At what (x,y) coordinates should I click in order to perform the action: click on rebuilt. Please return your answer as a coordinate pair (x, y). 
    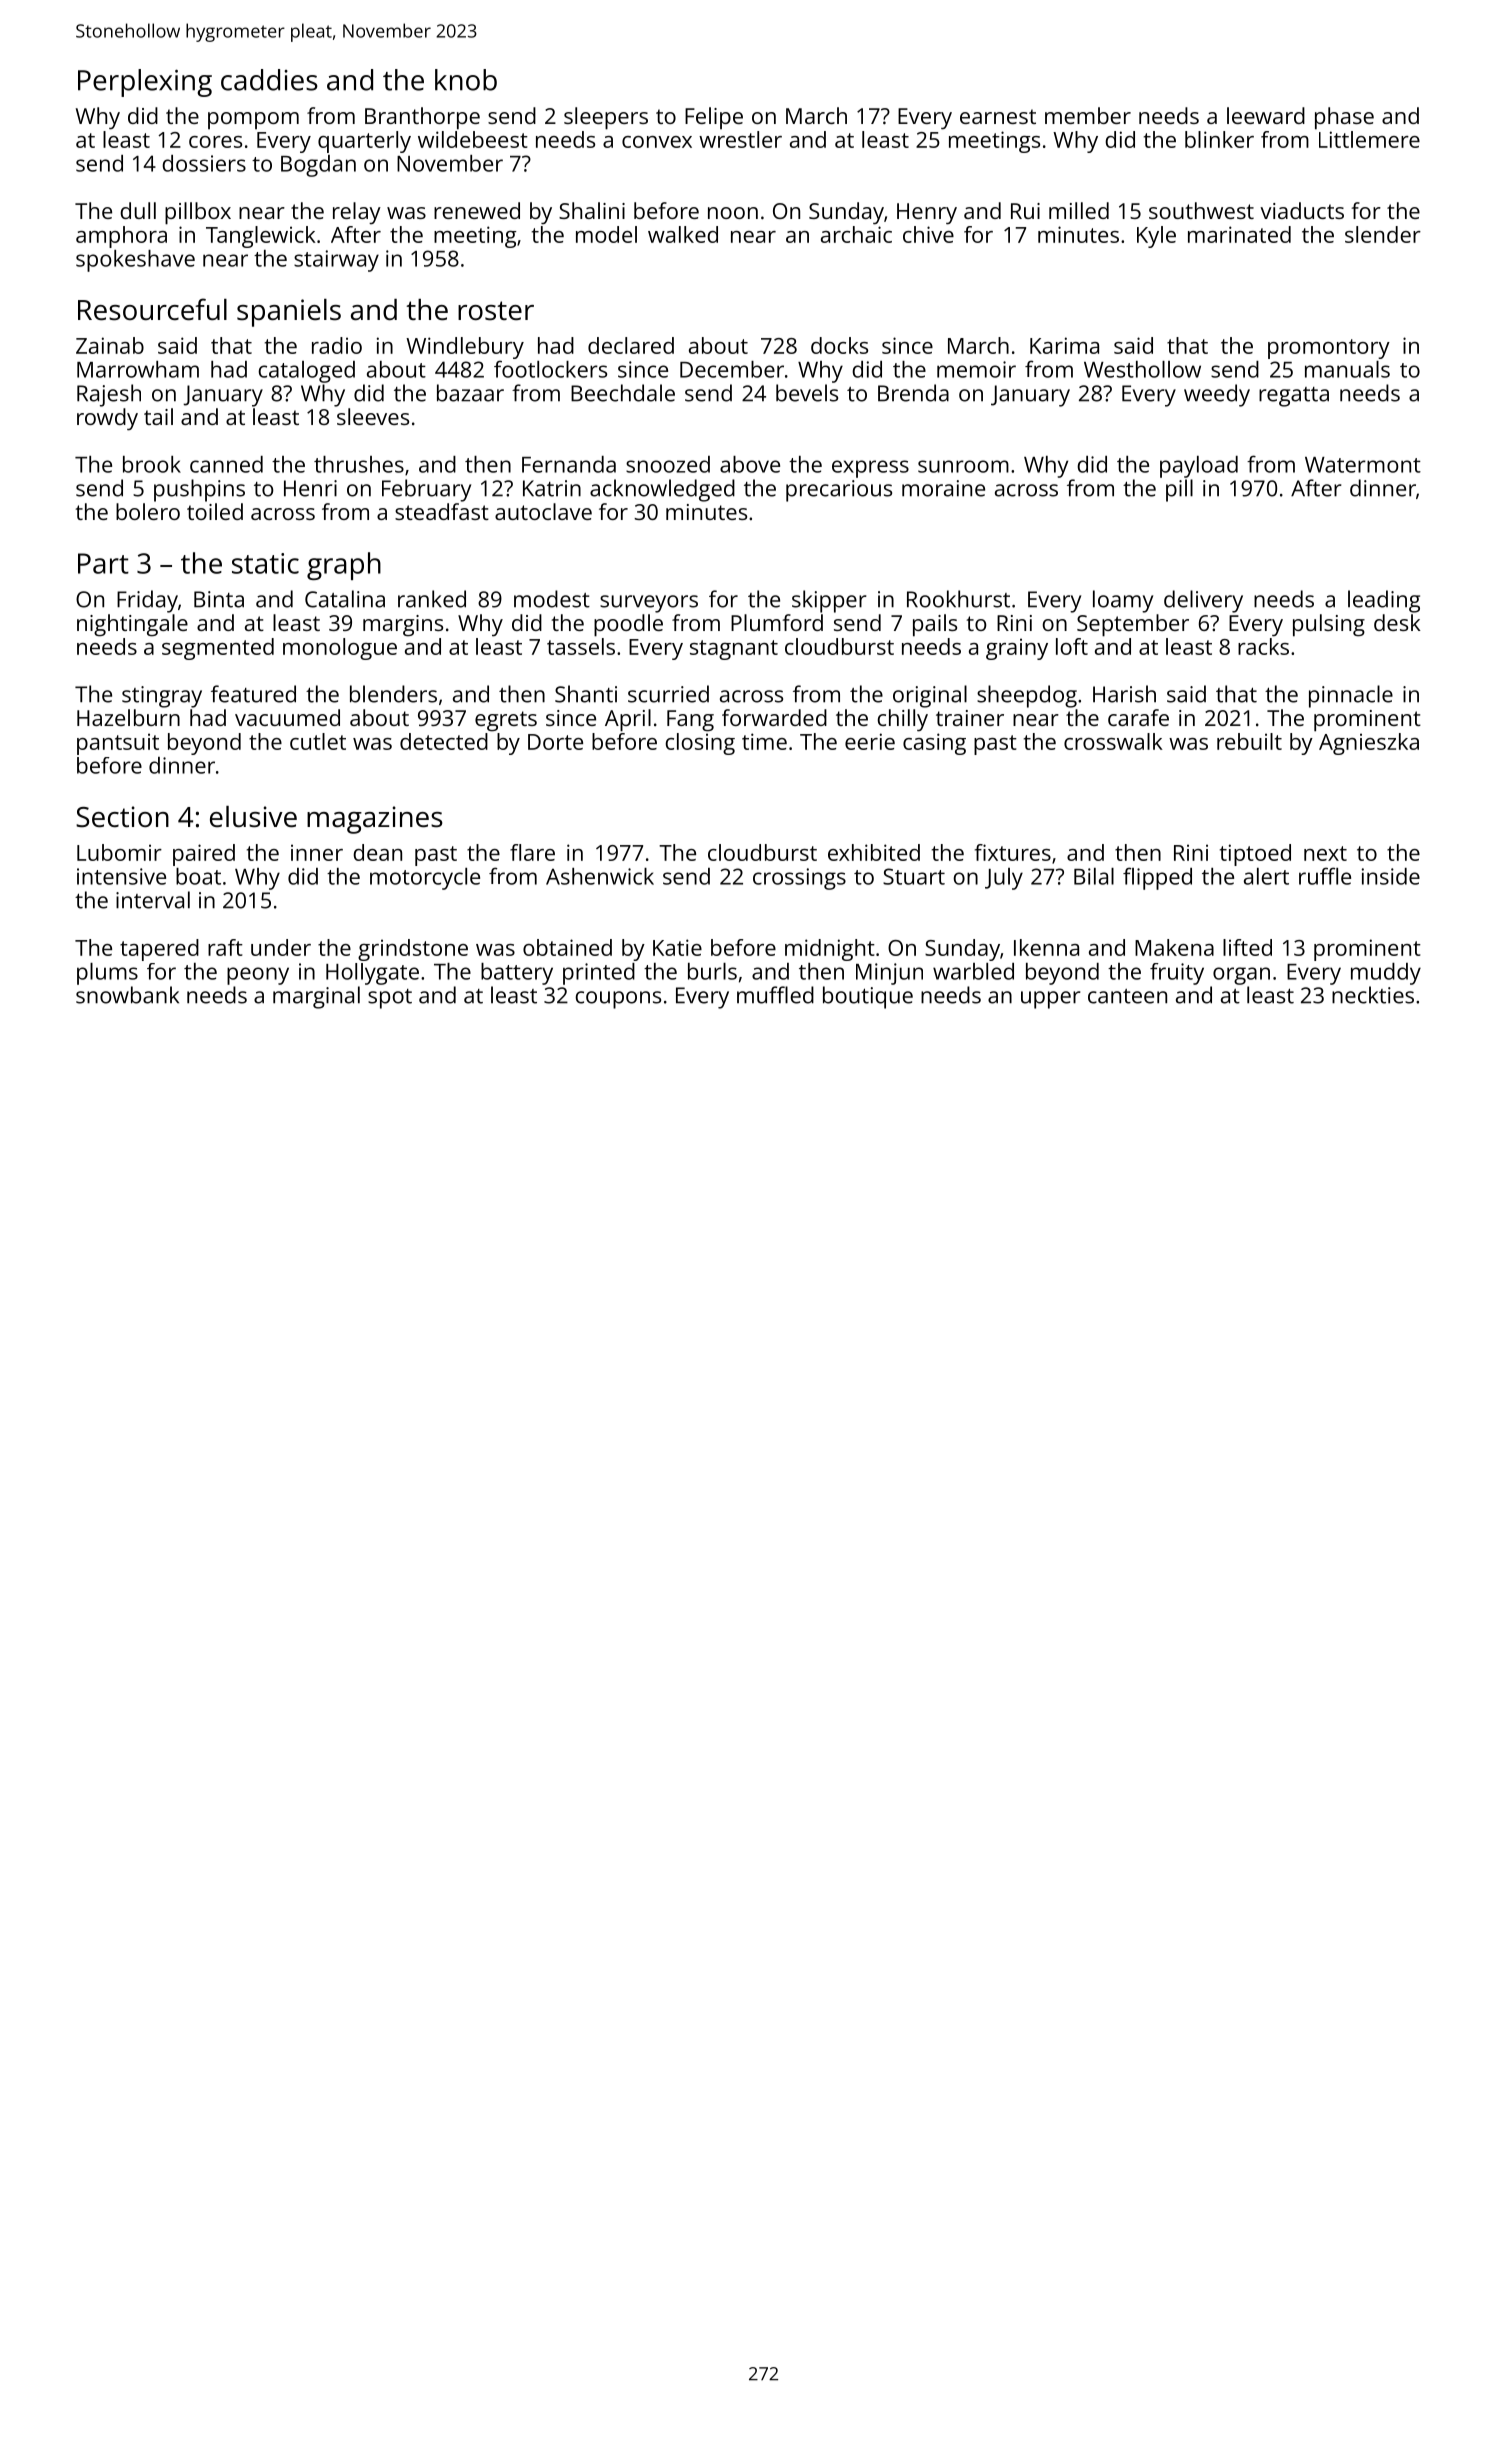
    Looking at the image, I should click on (1249, 741).
